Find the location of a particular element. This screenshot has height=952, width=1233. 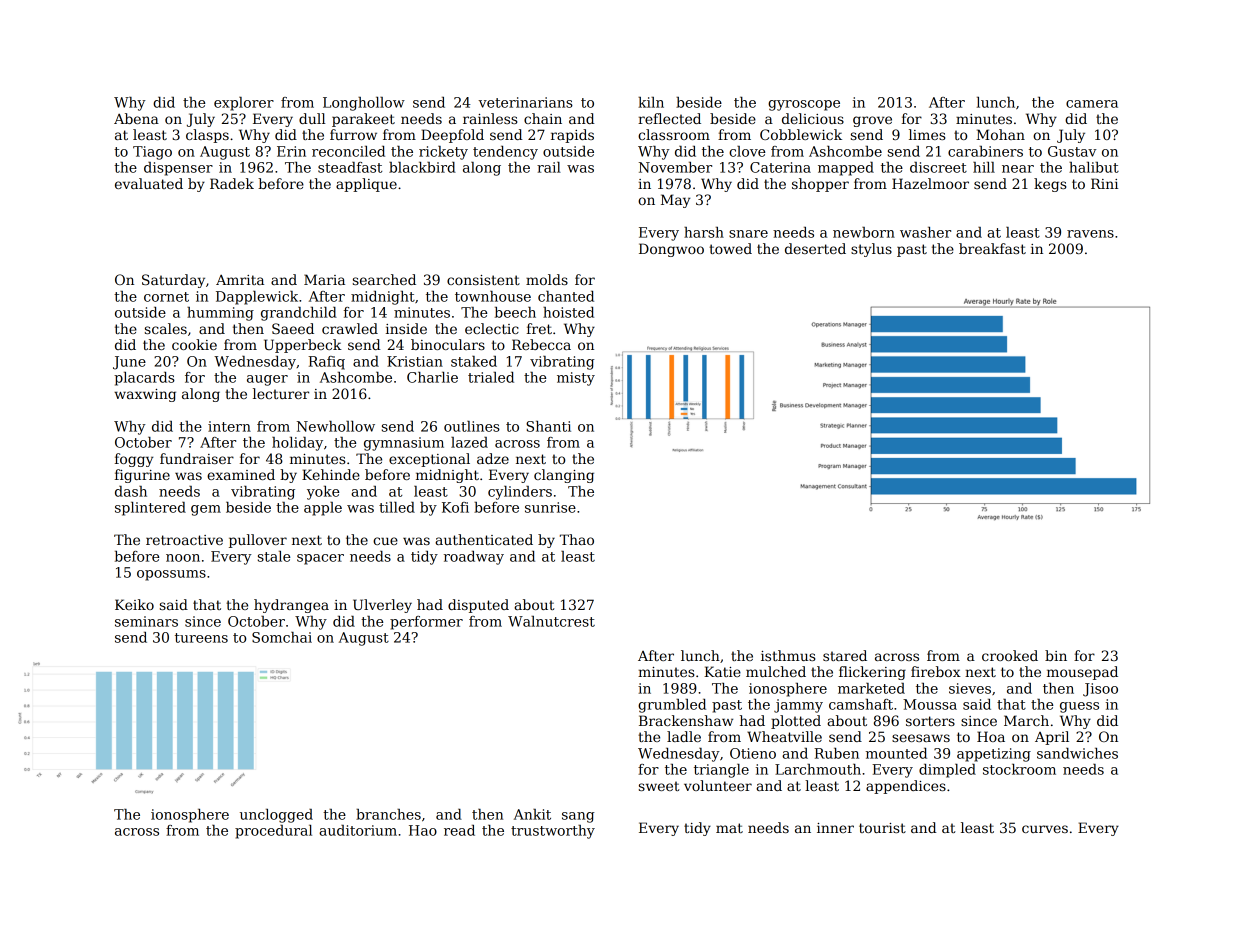

Longhollow is located at coordinates (364, 104).
